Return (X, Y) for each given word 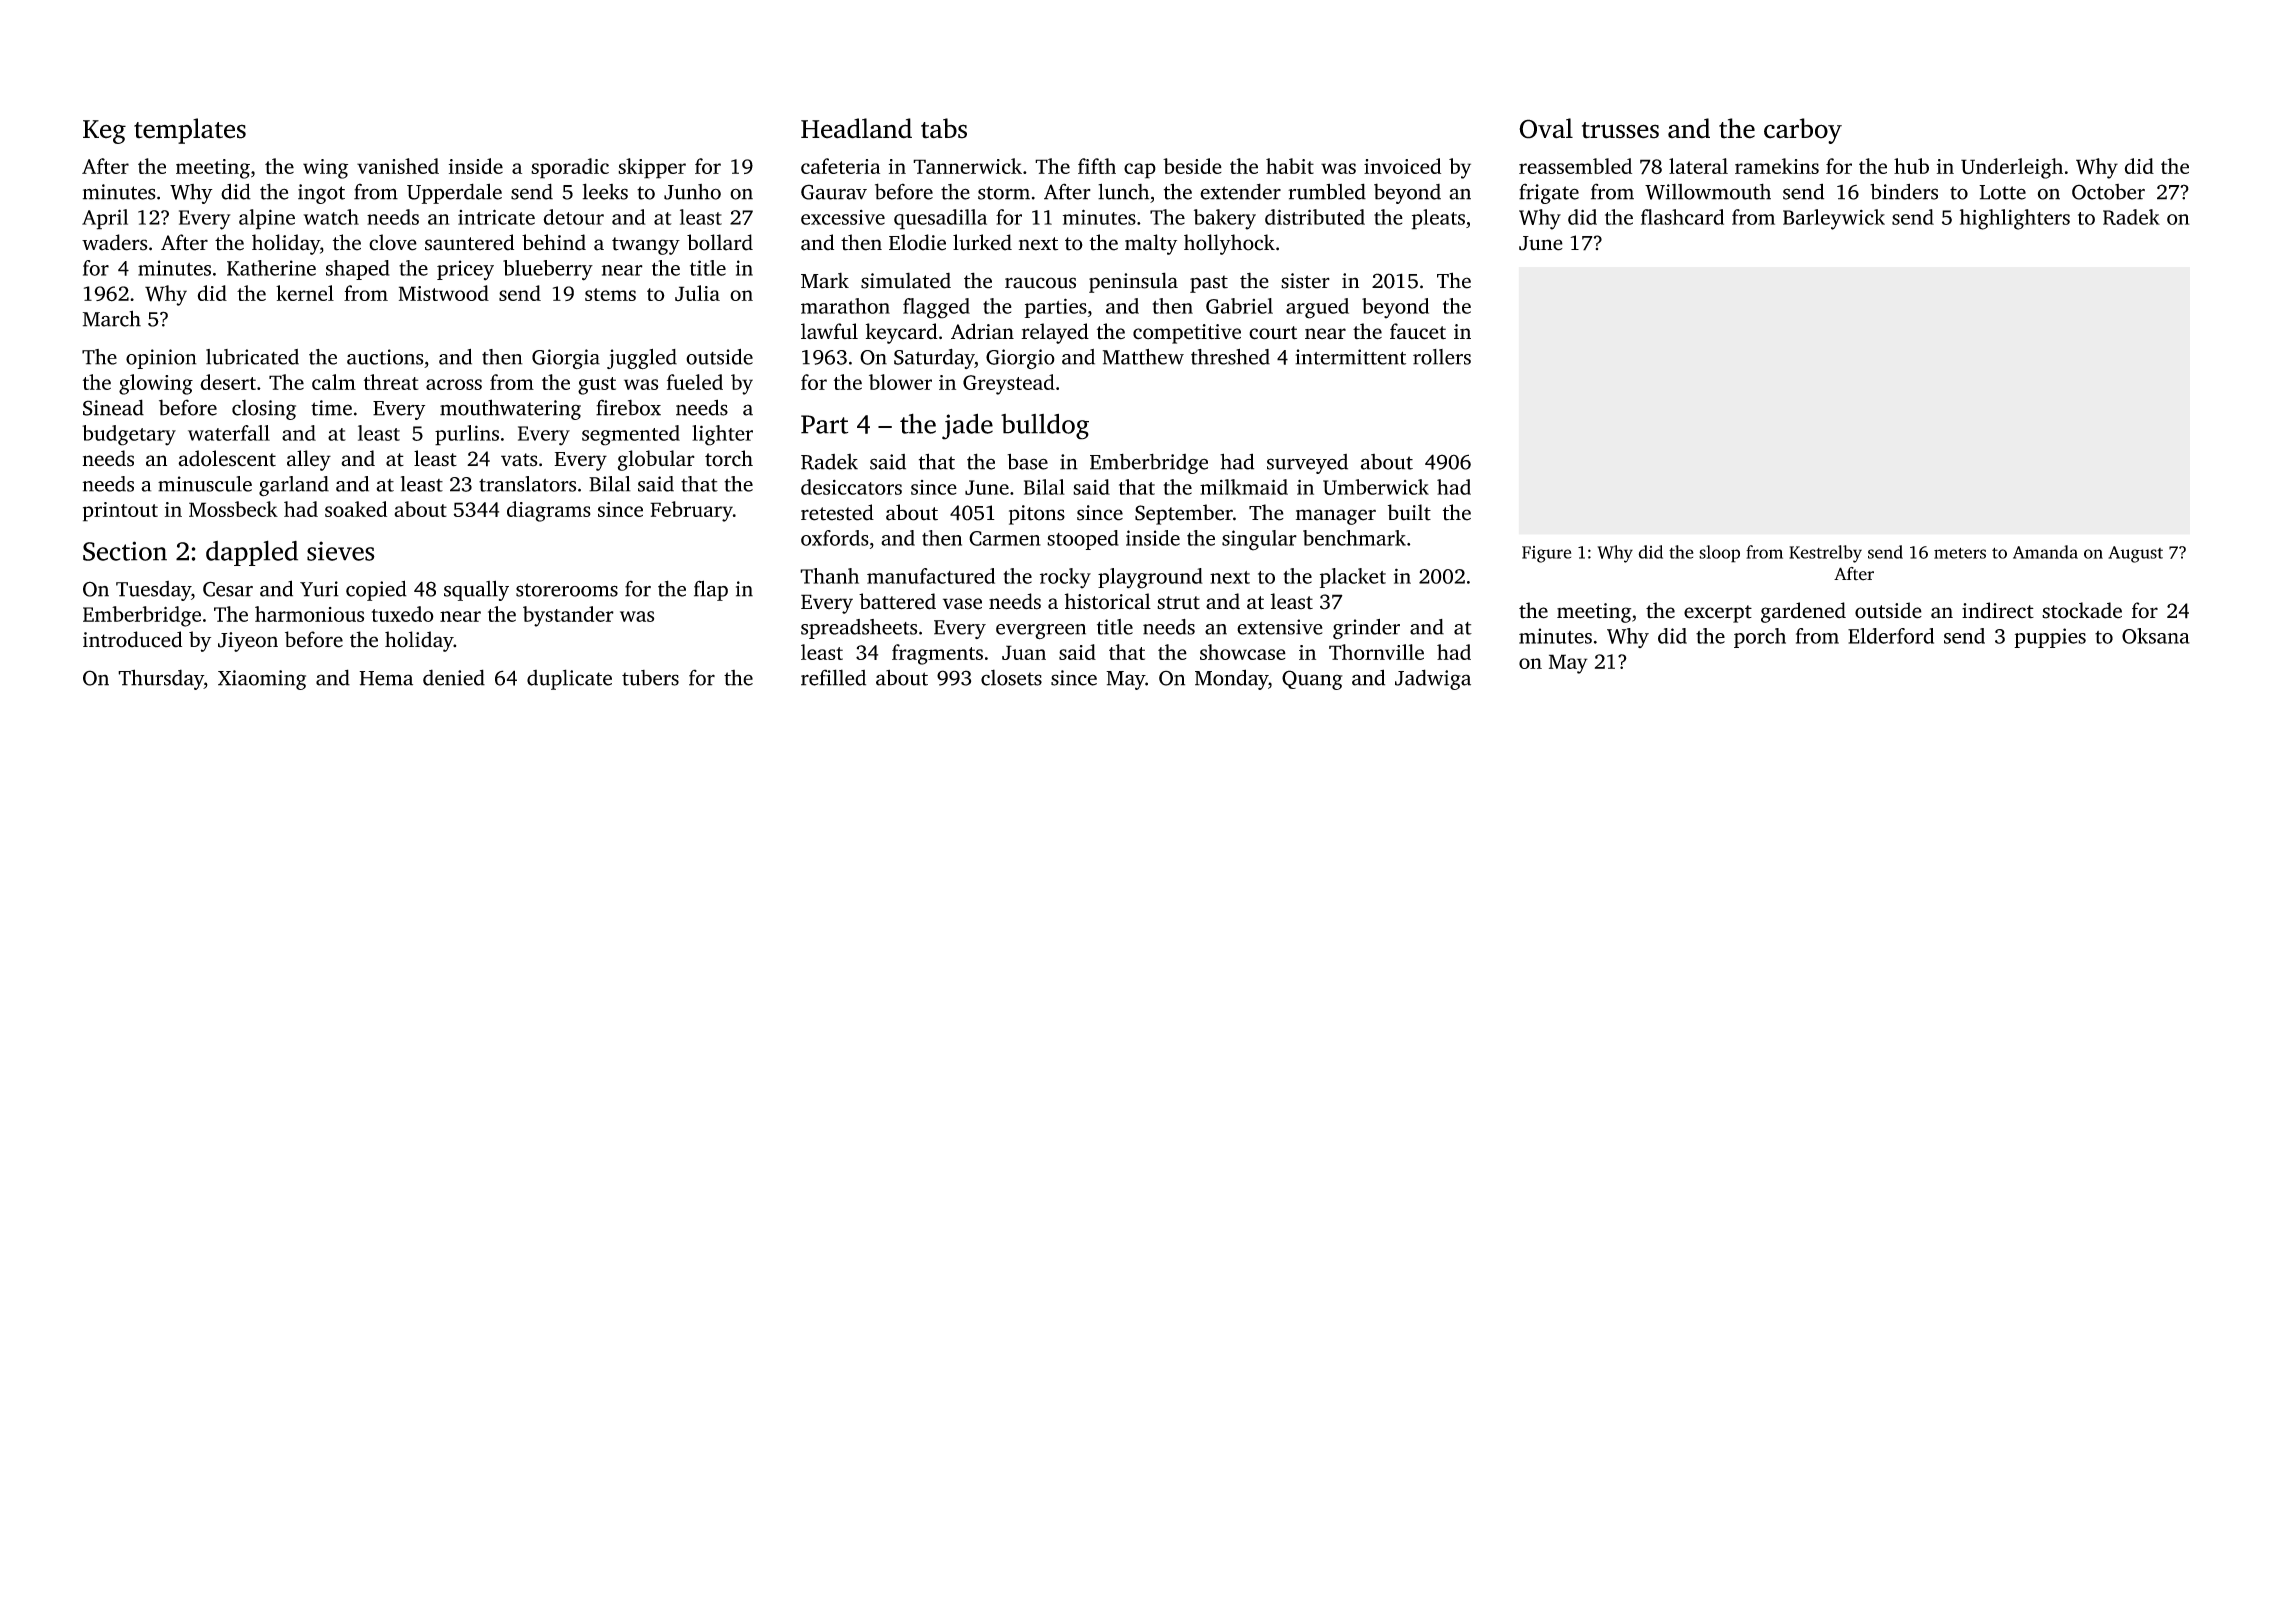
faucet (1418, 331)
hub (1911, 166)
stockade (2082, 610)
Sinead (113, 407)
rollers (1442, 357)
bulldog (1045, 427)
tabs (944, 128)
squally (476, 590)
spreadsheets (859, 629)
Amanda (2045, 552)
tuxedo (402, 614)
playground (1150, 578)
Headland (856, 128)
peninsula (1133, 282)
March (112, 318)
